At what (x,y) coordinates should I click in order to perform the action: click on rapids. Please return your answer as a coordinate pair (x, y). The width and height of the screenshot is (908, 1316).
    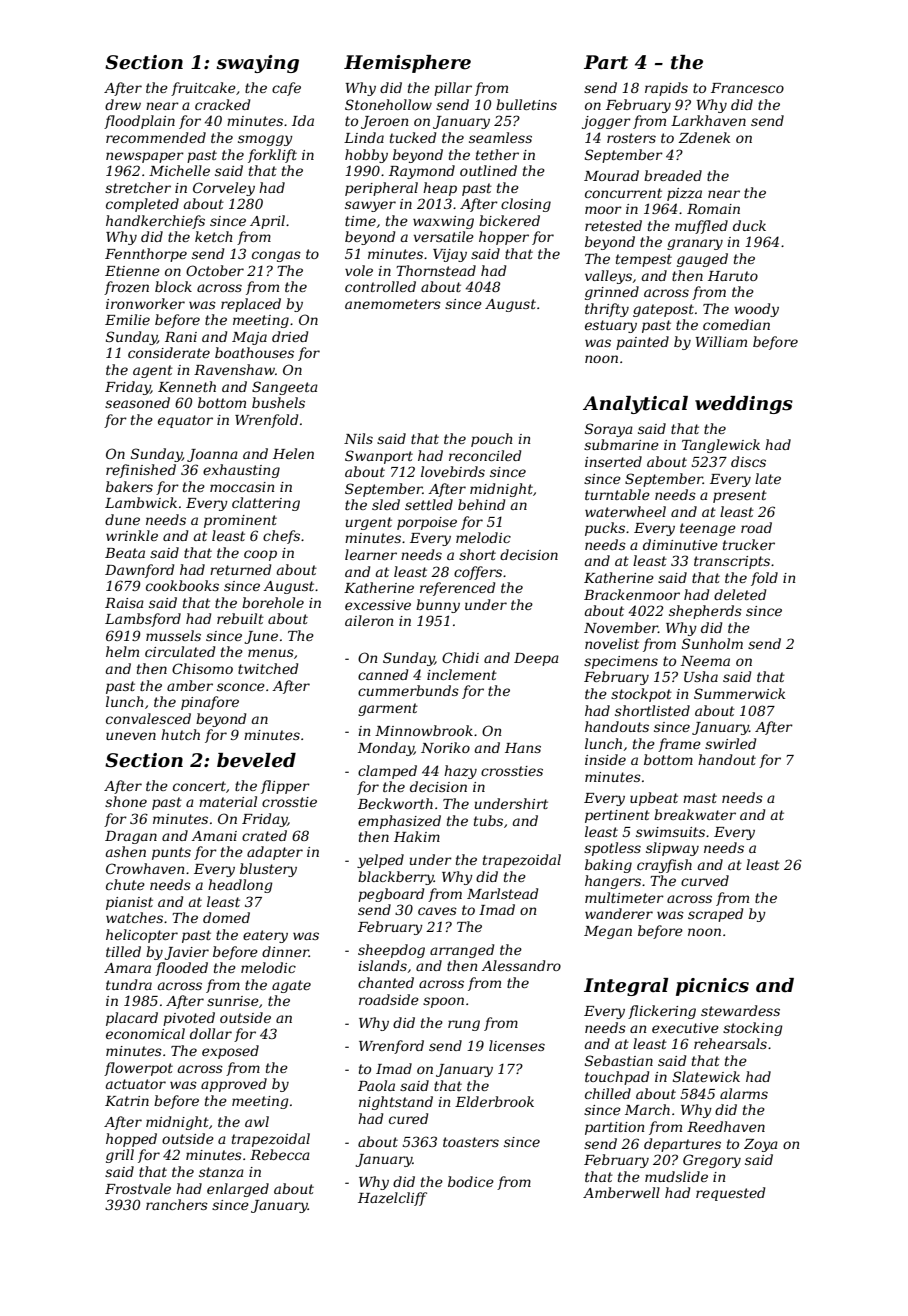
    Looking at the image, I should click on (666, 89).
